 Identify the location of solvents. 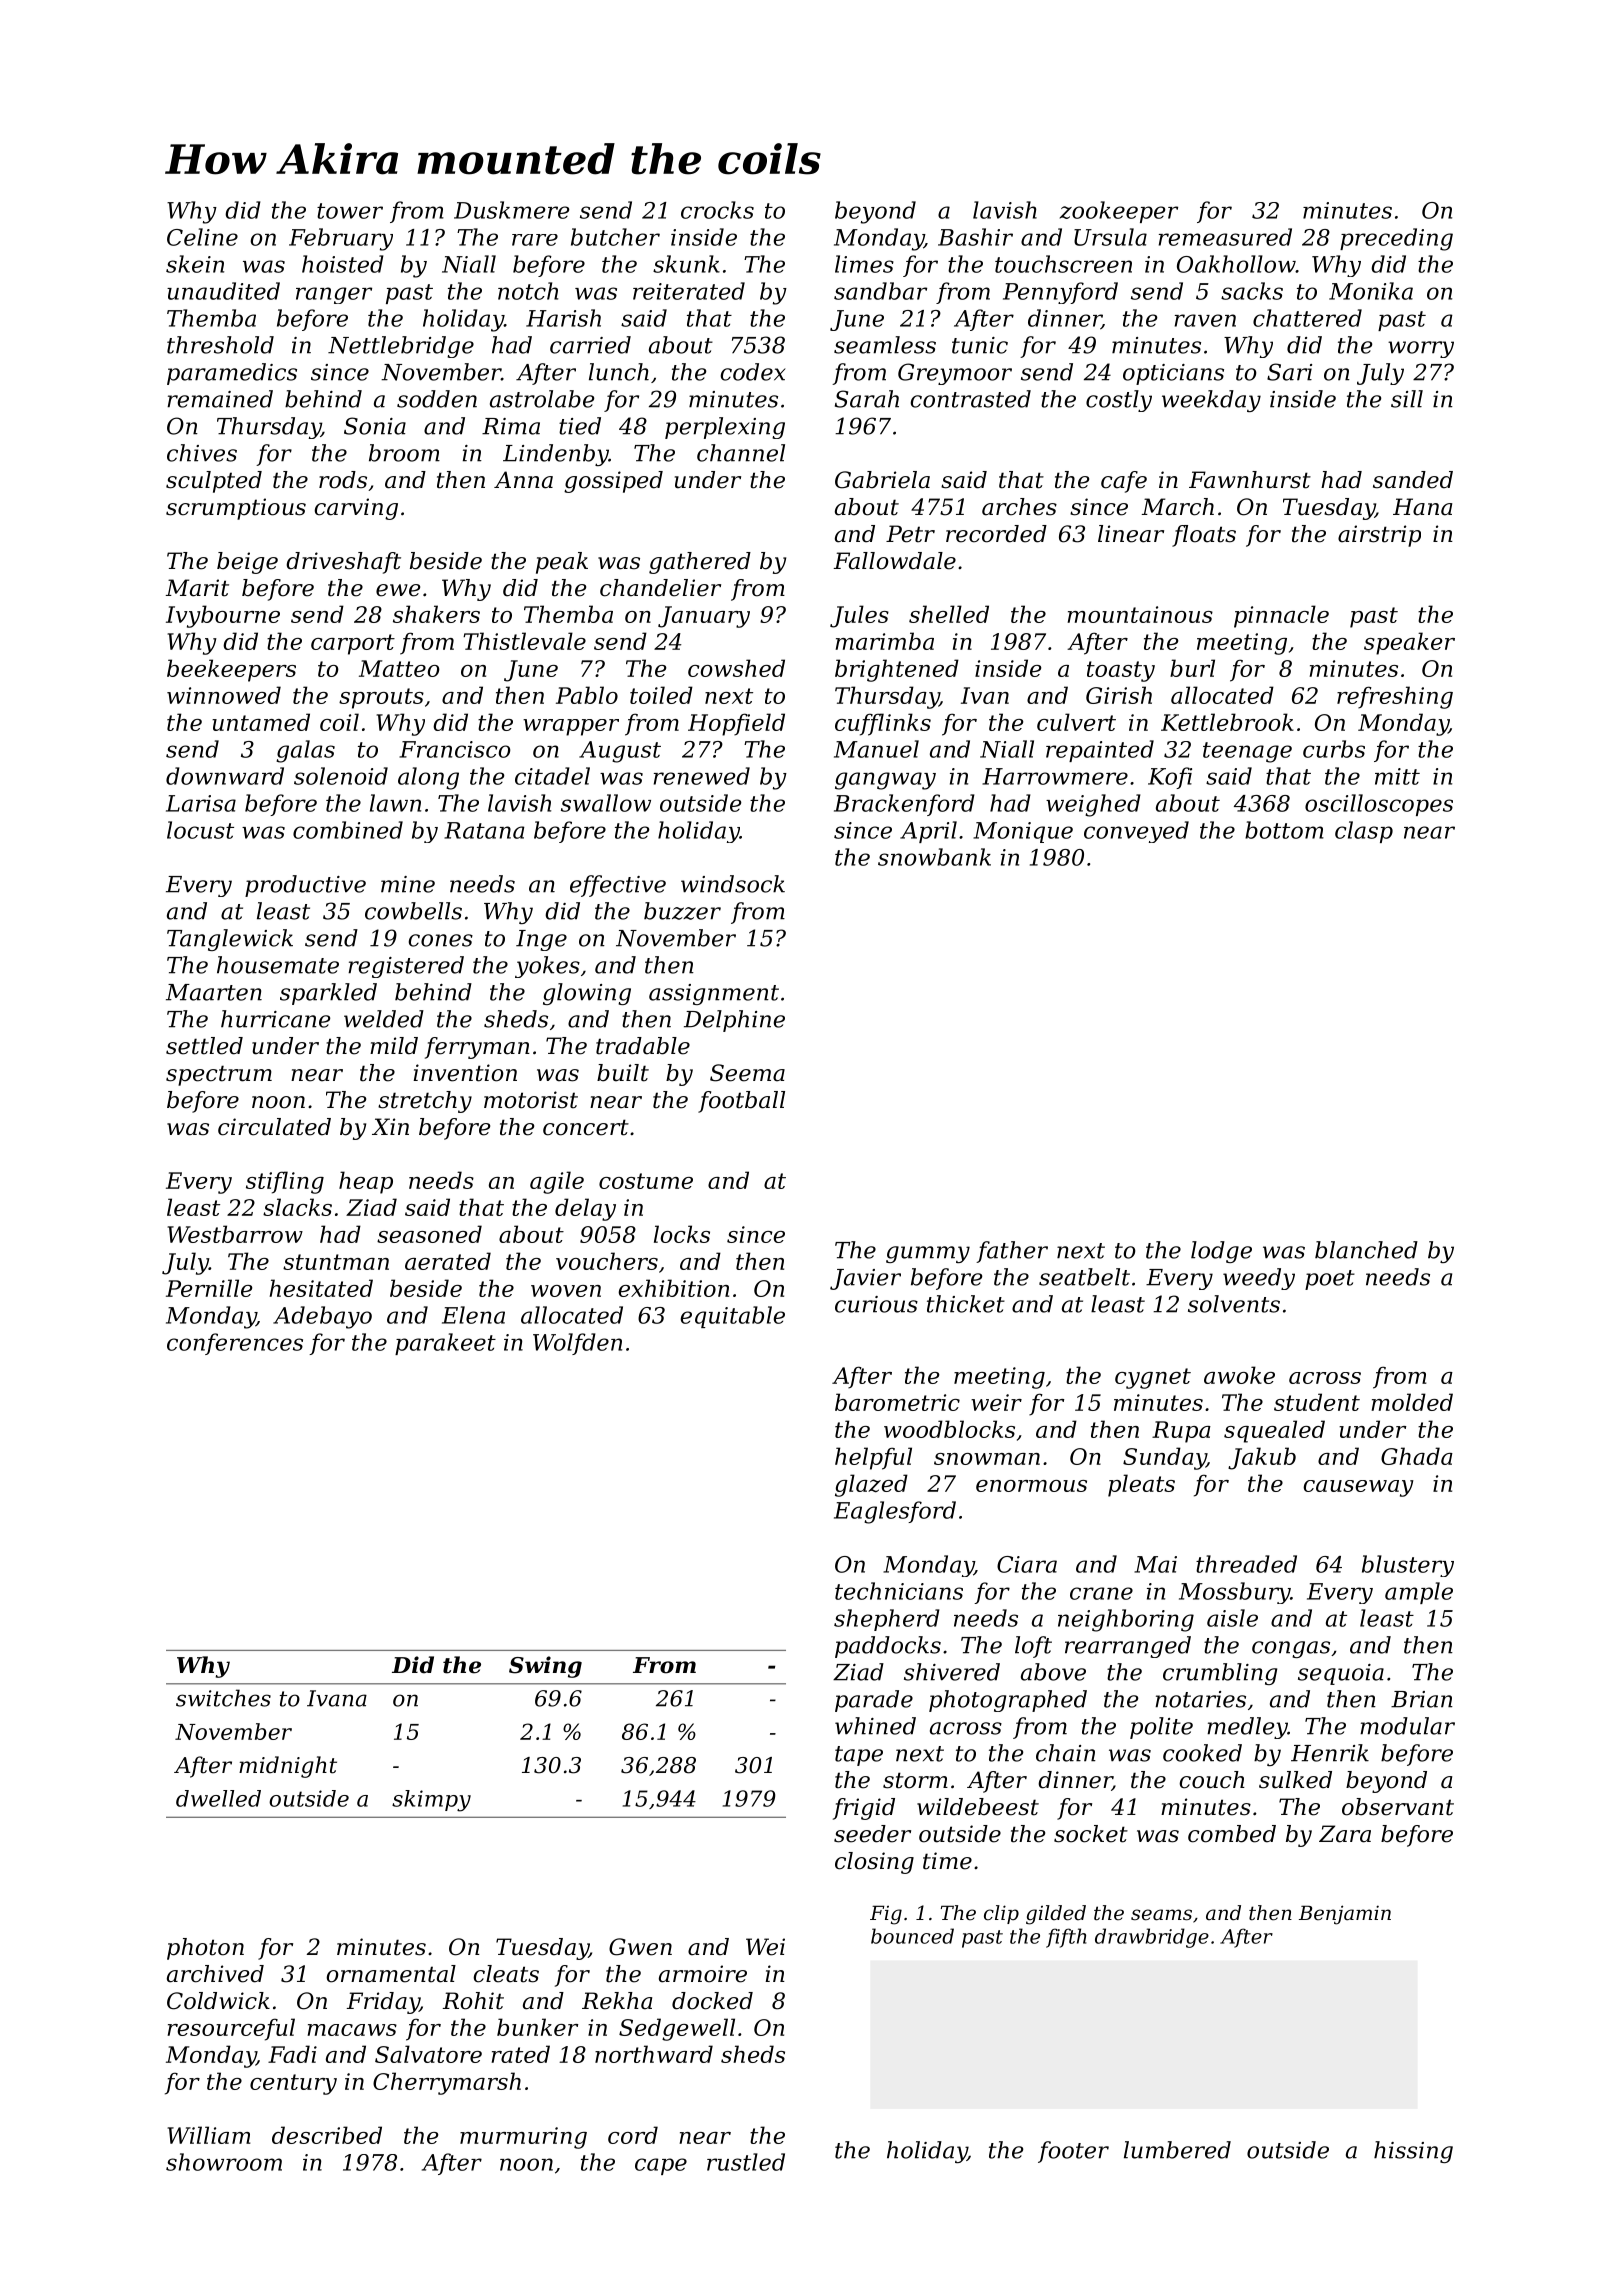
(1234, 1304).
